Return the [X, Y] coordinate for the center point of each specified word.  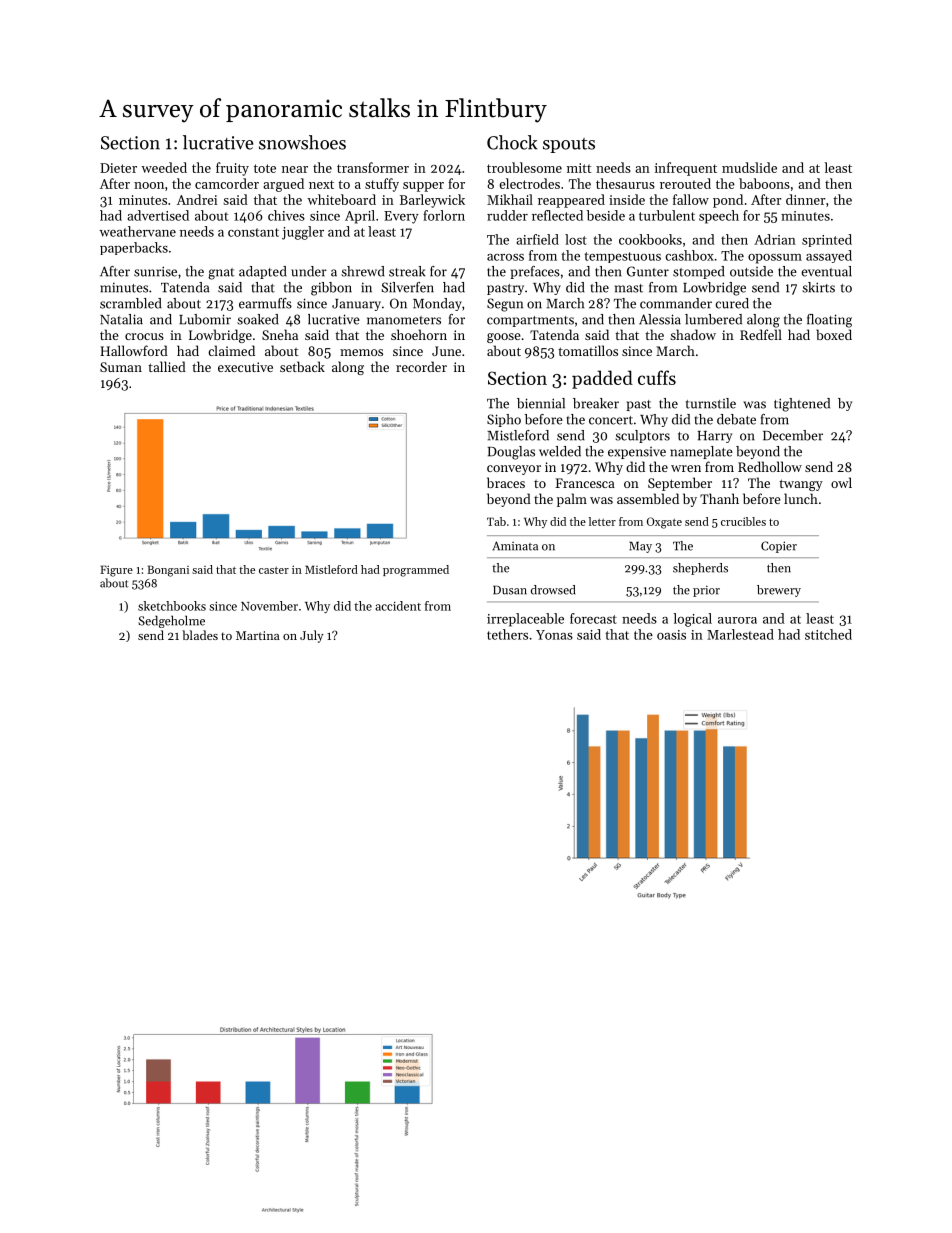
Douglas [511, 453]
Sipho [504, 420]
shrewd [363, 271]
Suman [121, 367]
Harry [715, 437]
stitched [828, 634]
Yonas [554, 635]
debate [736, 419]
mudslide [749, 167]
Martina [258, 635]
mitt [579, 168]
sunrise [155, 271]
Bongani [168, 571]
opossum [775, 259]
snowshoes [302, 142]
